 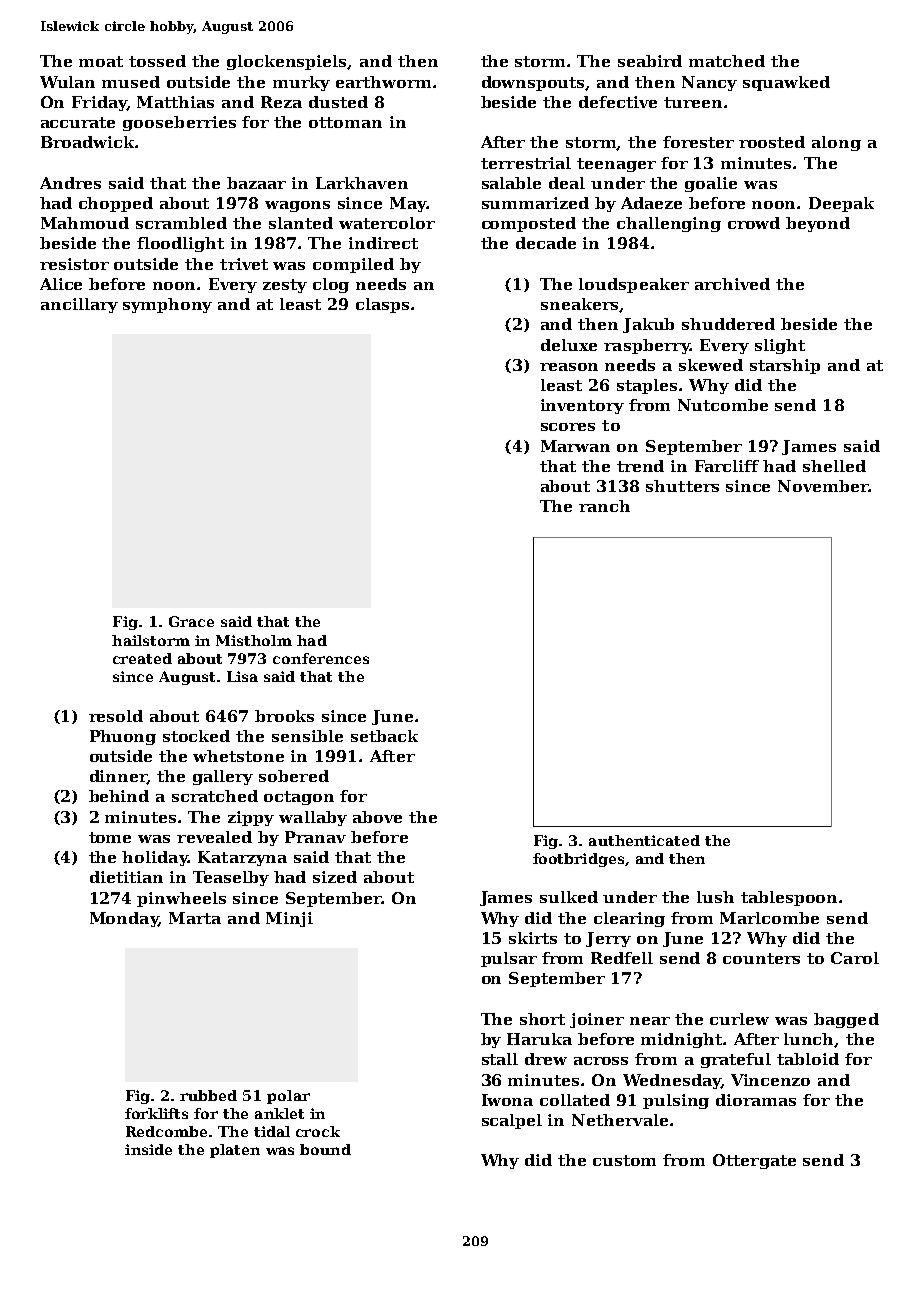 I want to click on inside, so click(x=148, y=1149).
